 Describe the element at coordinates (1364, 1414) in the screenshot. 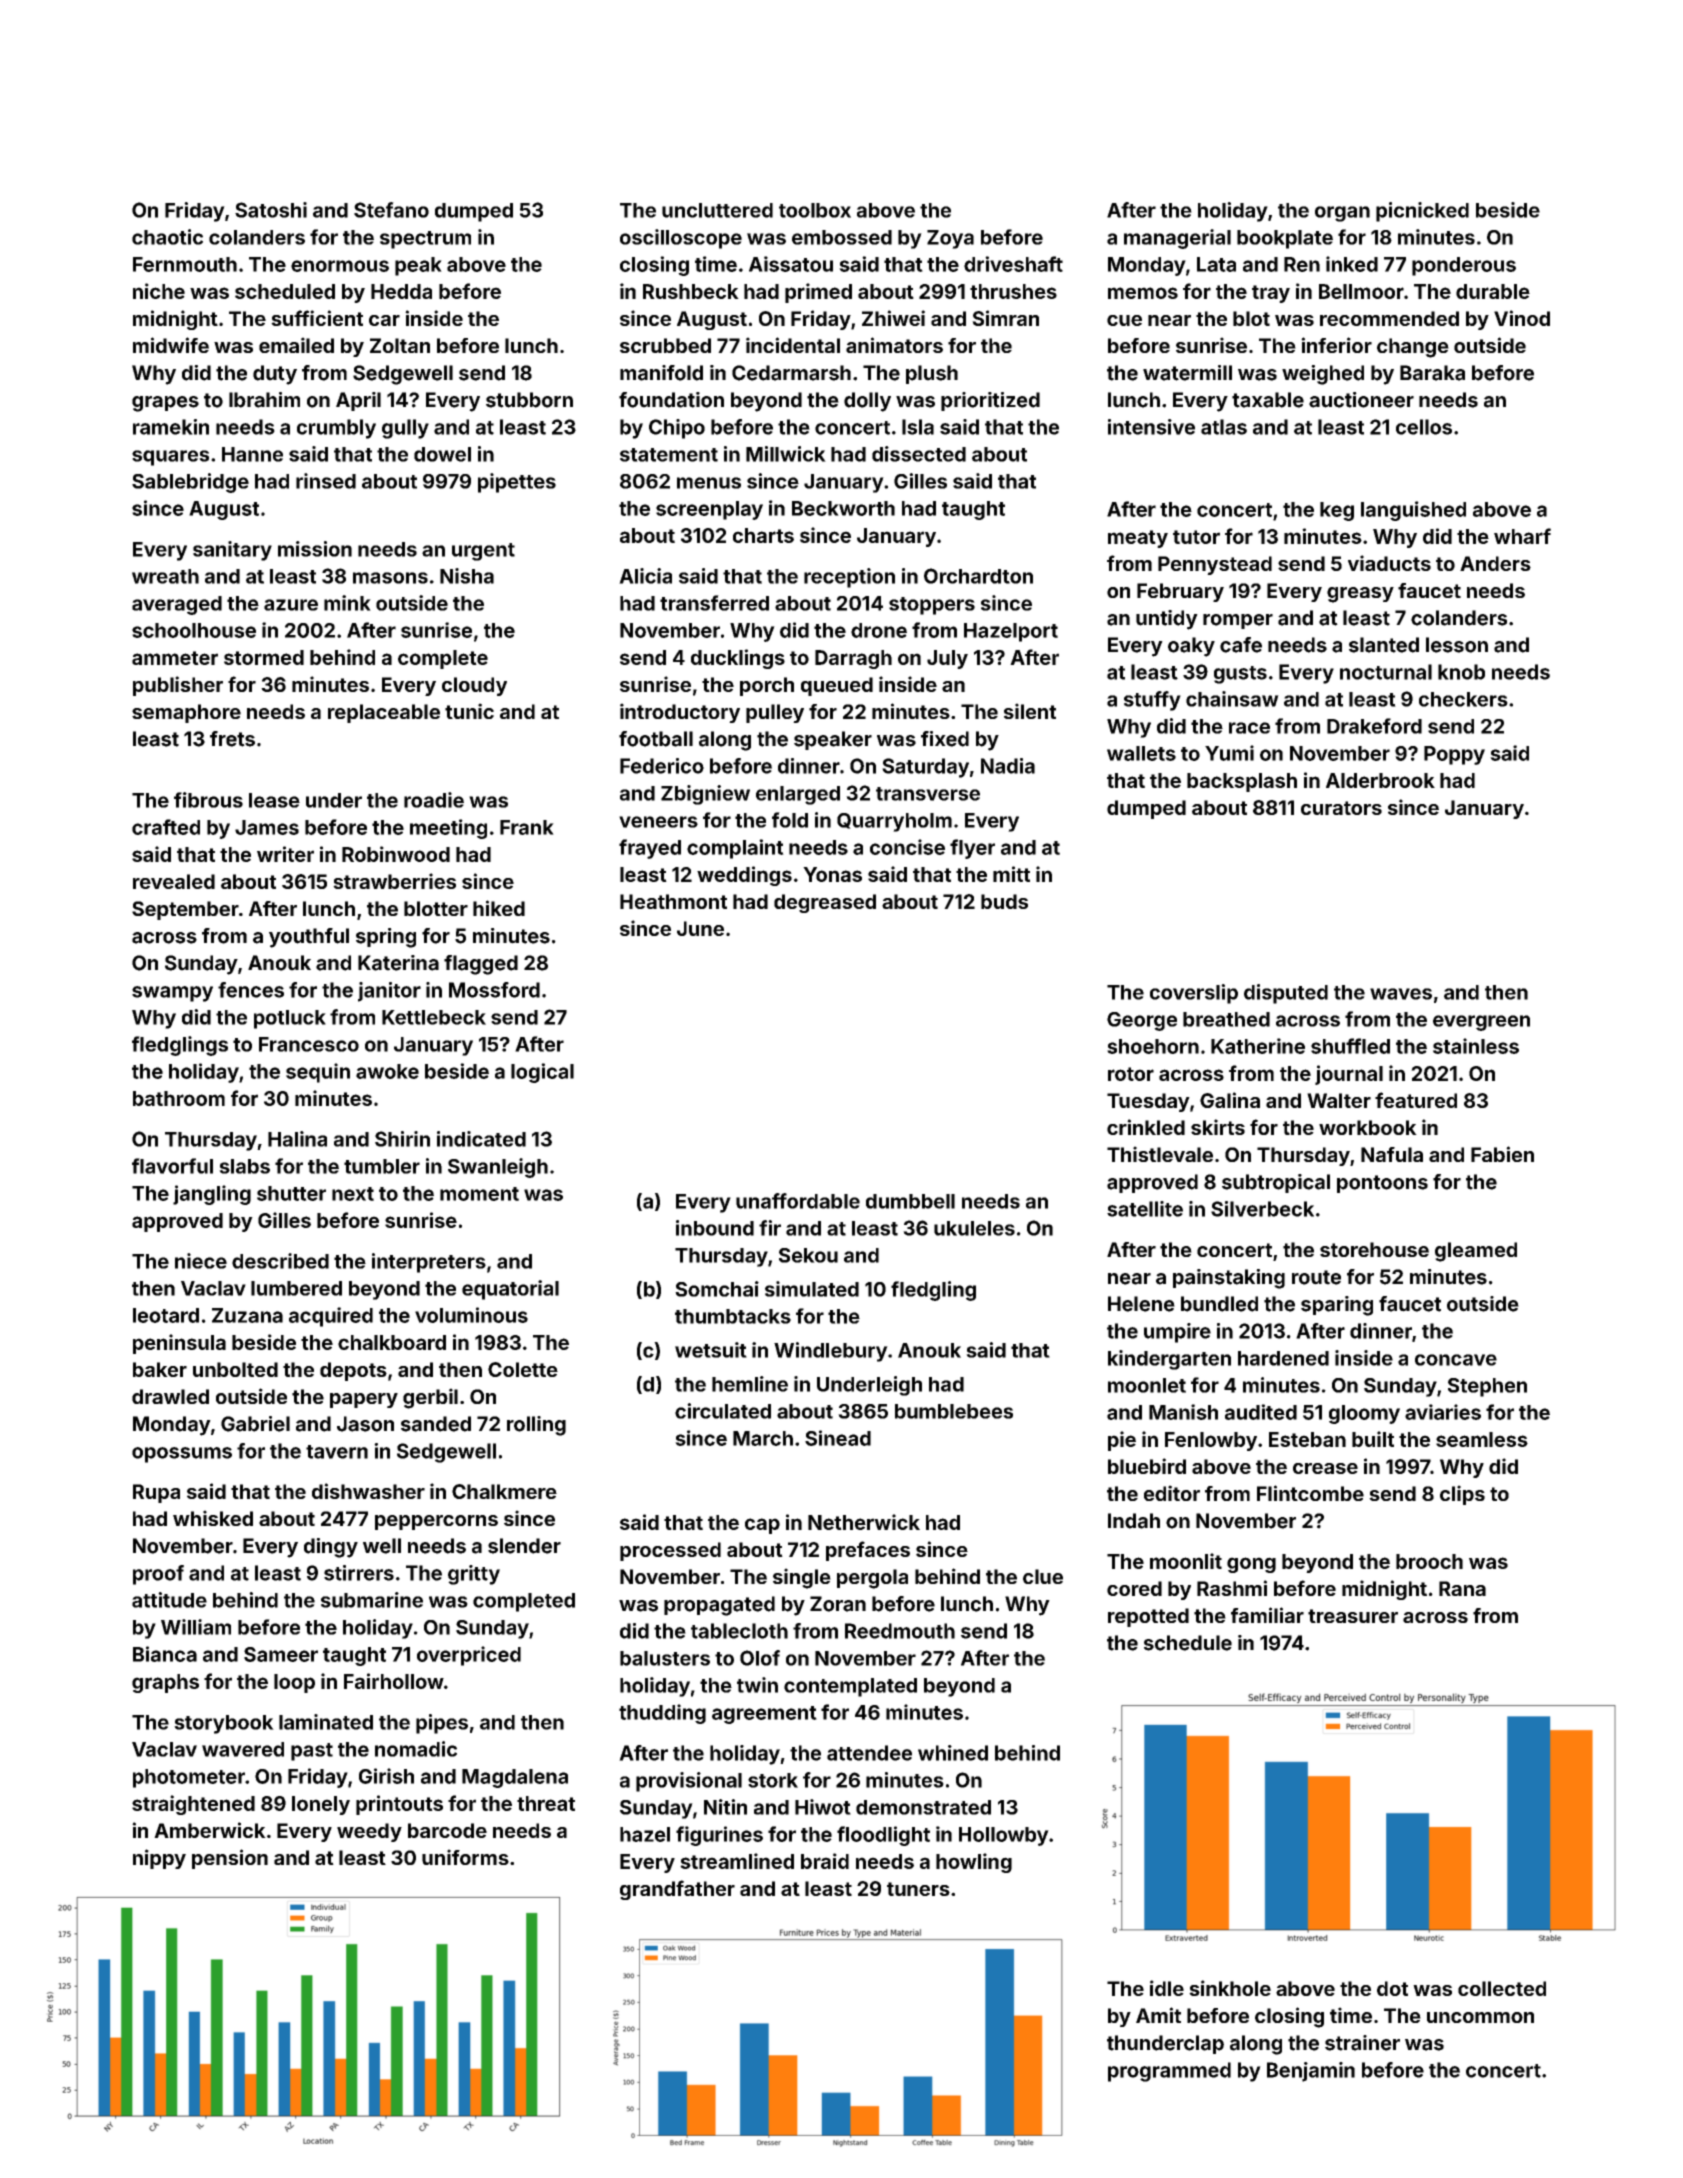

I see `gloomy` at that location.
